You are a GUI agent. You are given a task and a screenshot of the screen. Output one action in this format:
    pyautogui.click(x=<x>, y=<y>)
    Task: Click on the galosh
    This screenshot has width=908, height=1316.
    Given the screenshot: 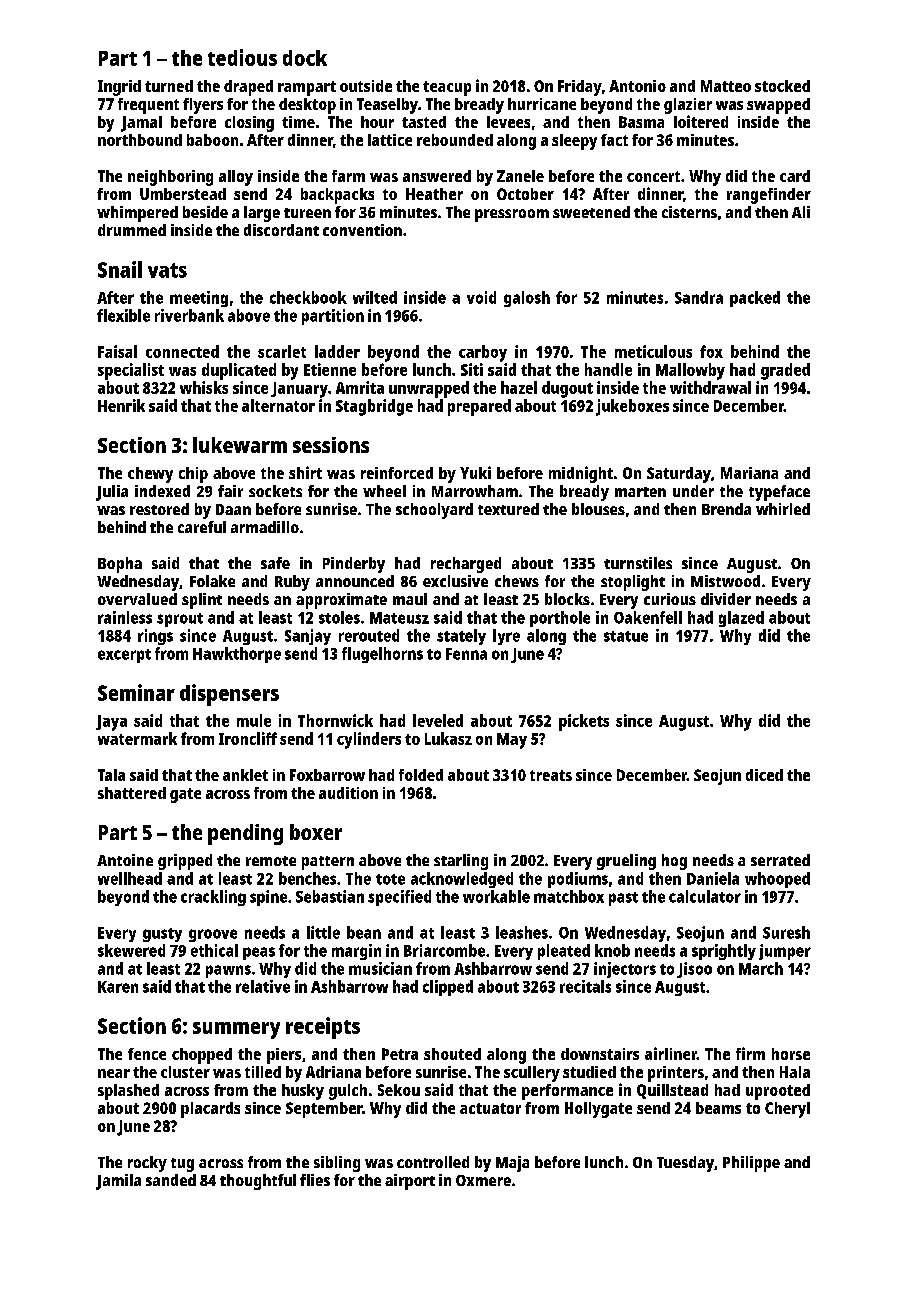 What is the action you would take?
    pyautogui.click(x=527, y=299)
